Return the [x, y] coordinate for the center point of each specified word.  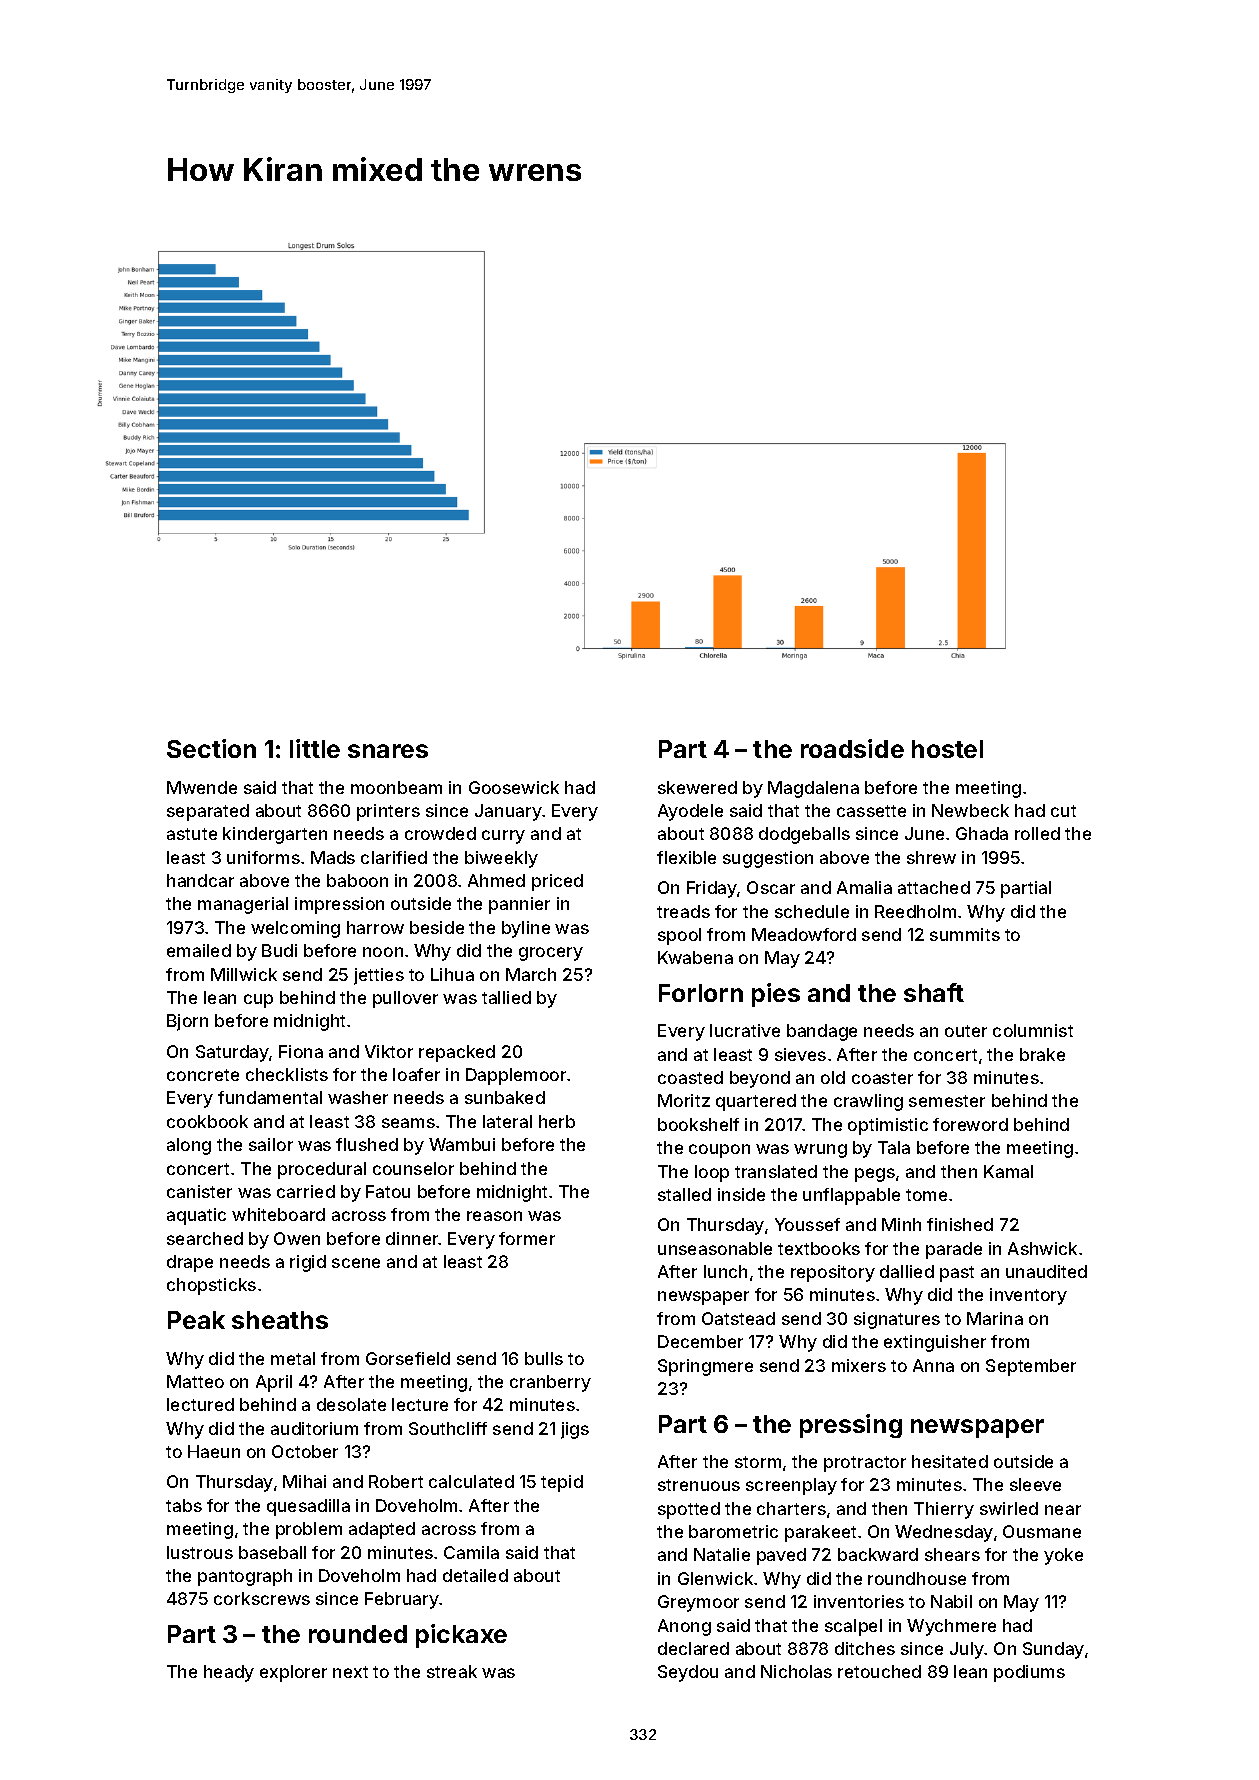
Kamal [1008, 1171]
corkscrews [262, 1598]
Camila [471, 1552]
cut [1063, 811]
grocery [551, 954]
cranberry [550, 1383]
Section [211, 748]
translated [776, 1171]
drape [190, 1263]
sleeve [1035, 1484]
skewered [697, 787]
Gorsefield [408, 1358]
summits [965, 934]
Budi [279, 950]
